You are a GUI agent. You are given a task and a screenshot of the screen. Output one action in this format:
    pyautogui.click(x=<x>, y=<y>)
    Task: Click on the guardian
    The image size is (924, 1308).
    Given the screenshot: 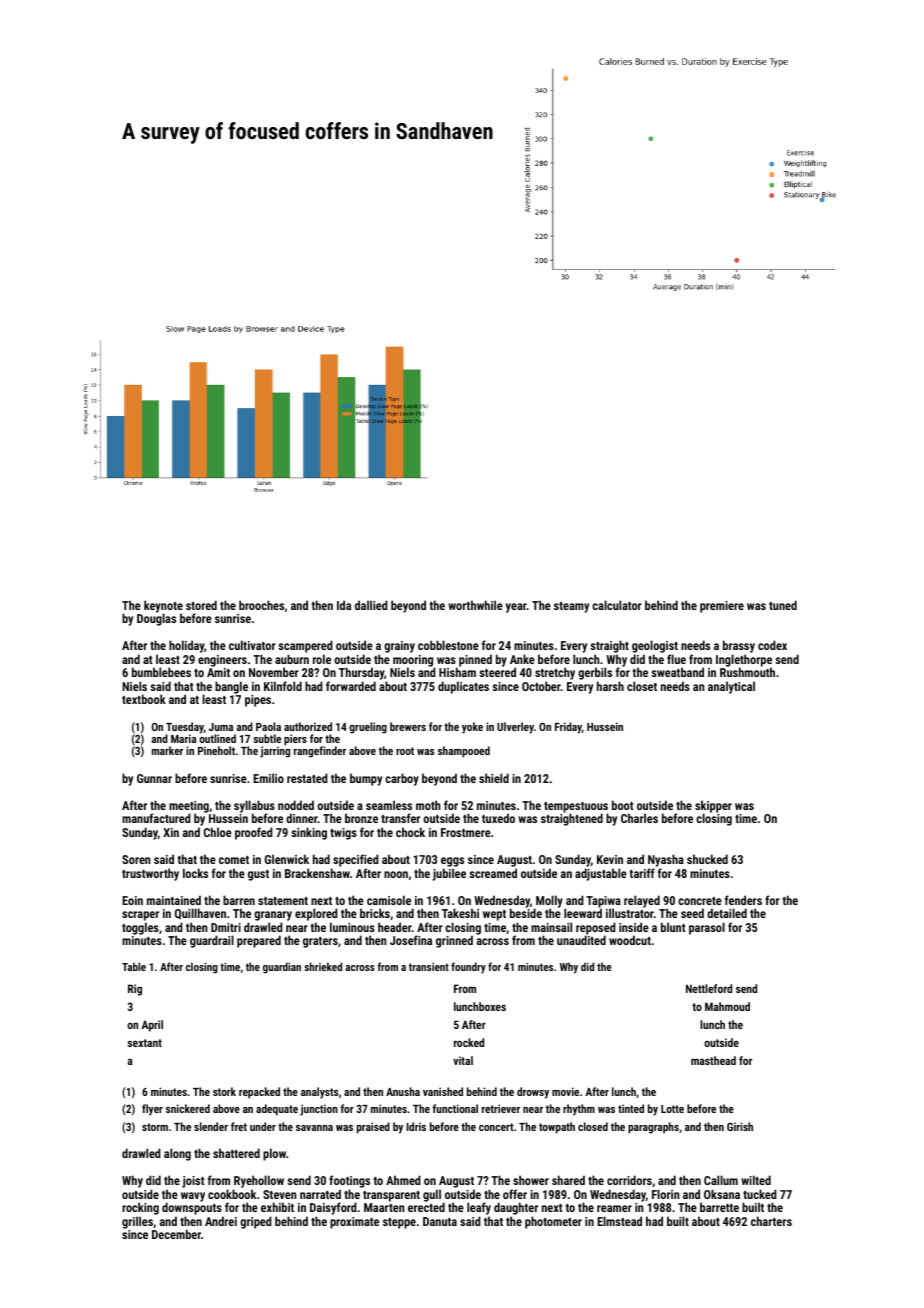 What is the action you would take?
    pyautogui.click(x=282, y=968)
